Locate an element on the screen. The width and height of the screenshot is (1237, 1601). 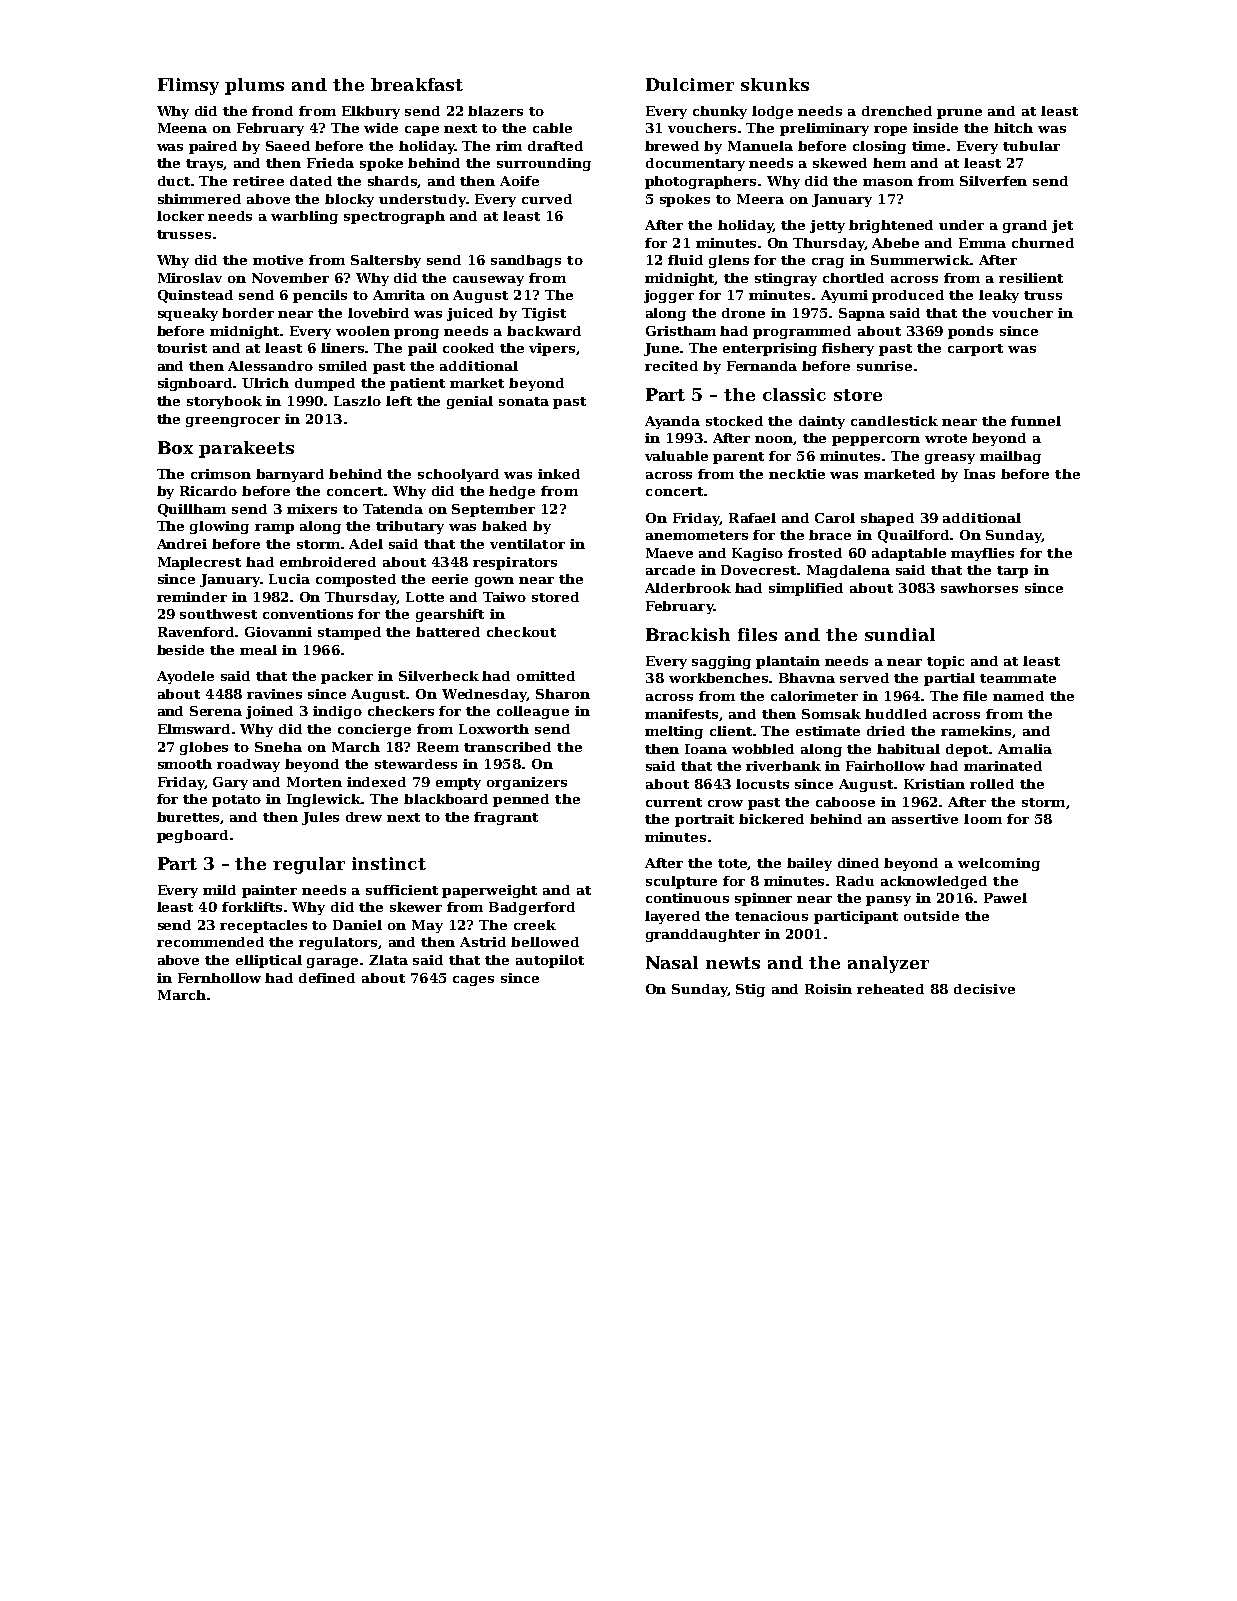
tarp is located at coordinates (1012, 572).
